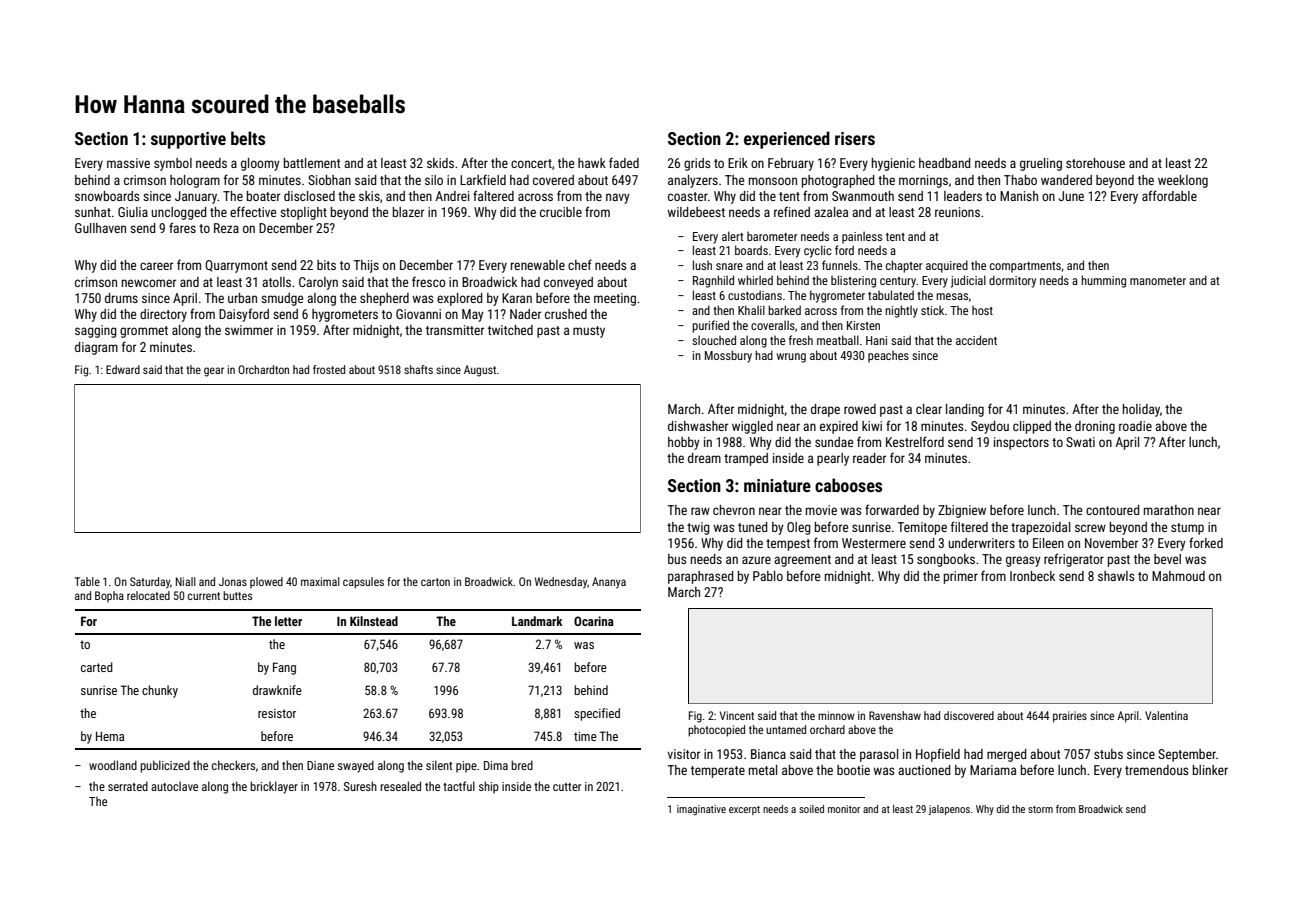 This screenshot has height=924, width=1308. Describe the element at coordinates (684, 443) in the screenshot. I see `hobby` at that location.
